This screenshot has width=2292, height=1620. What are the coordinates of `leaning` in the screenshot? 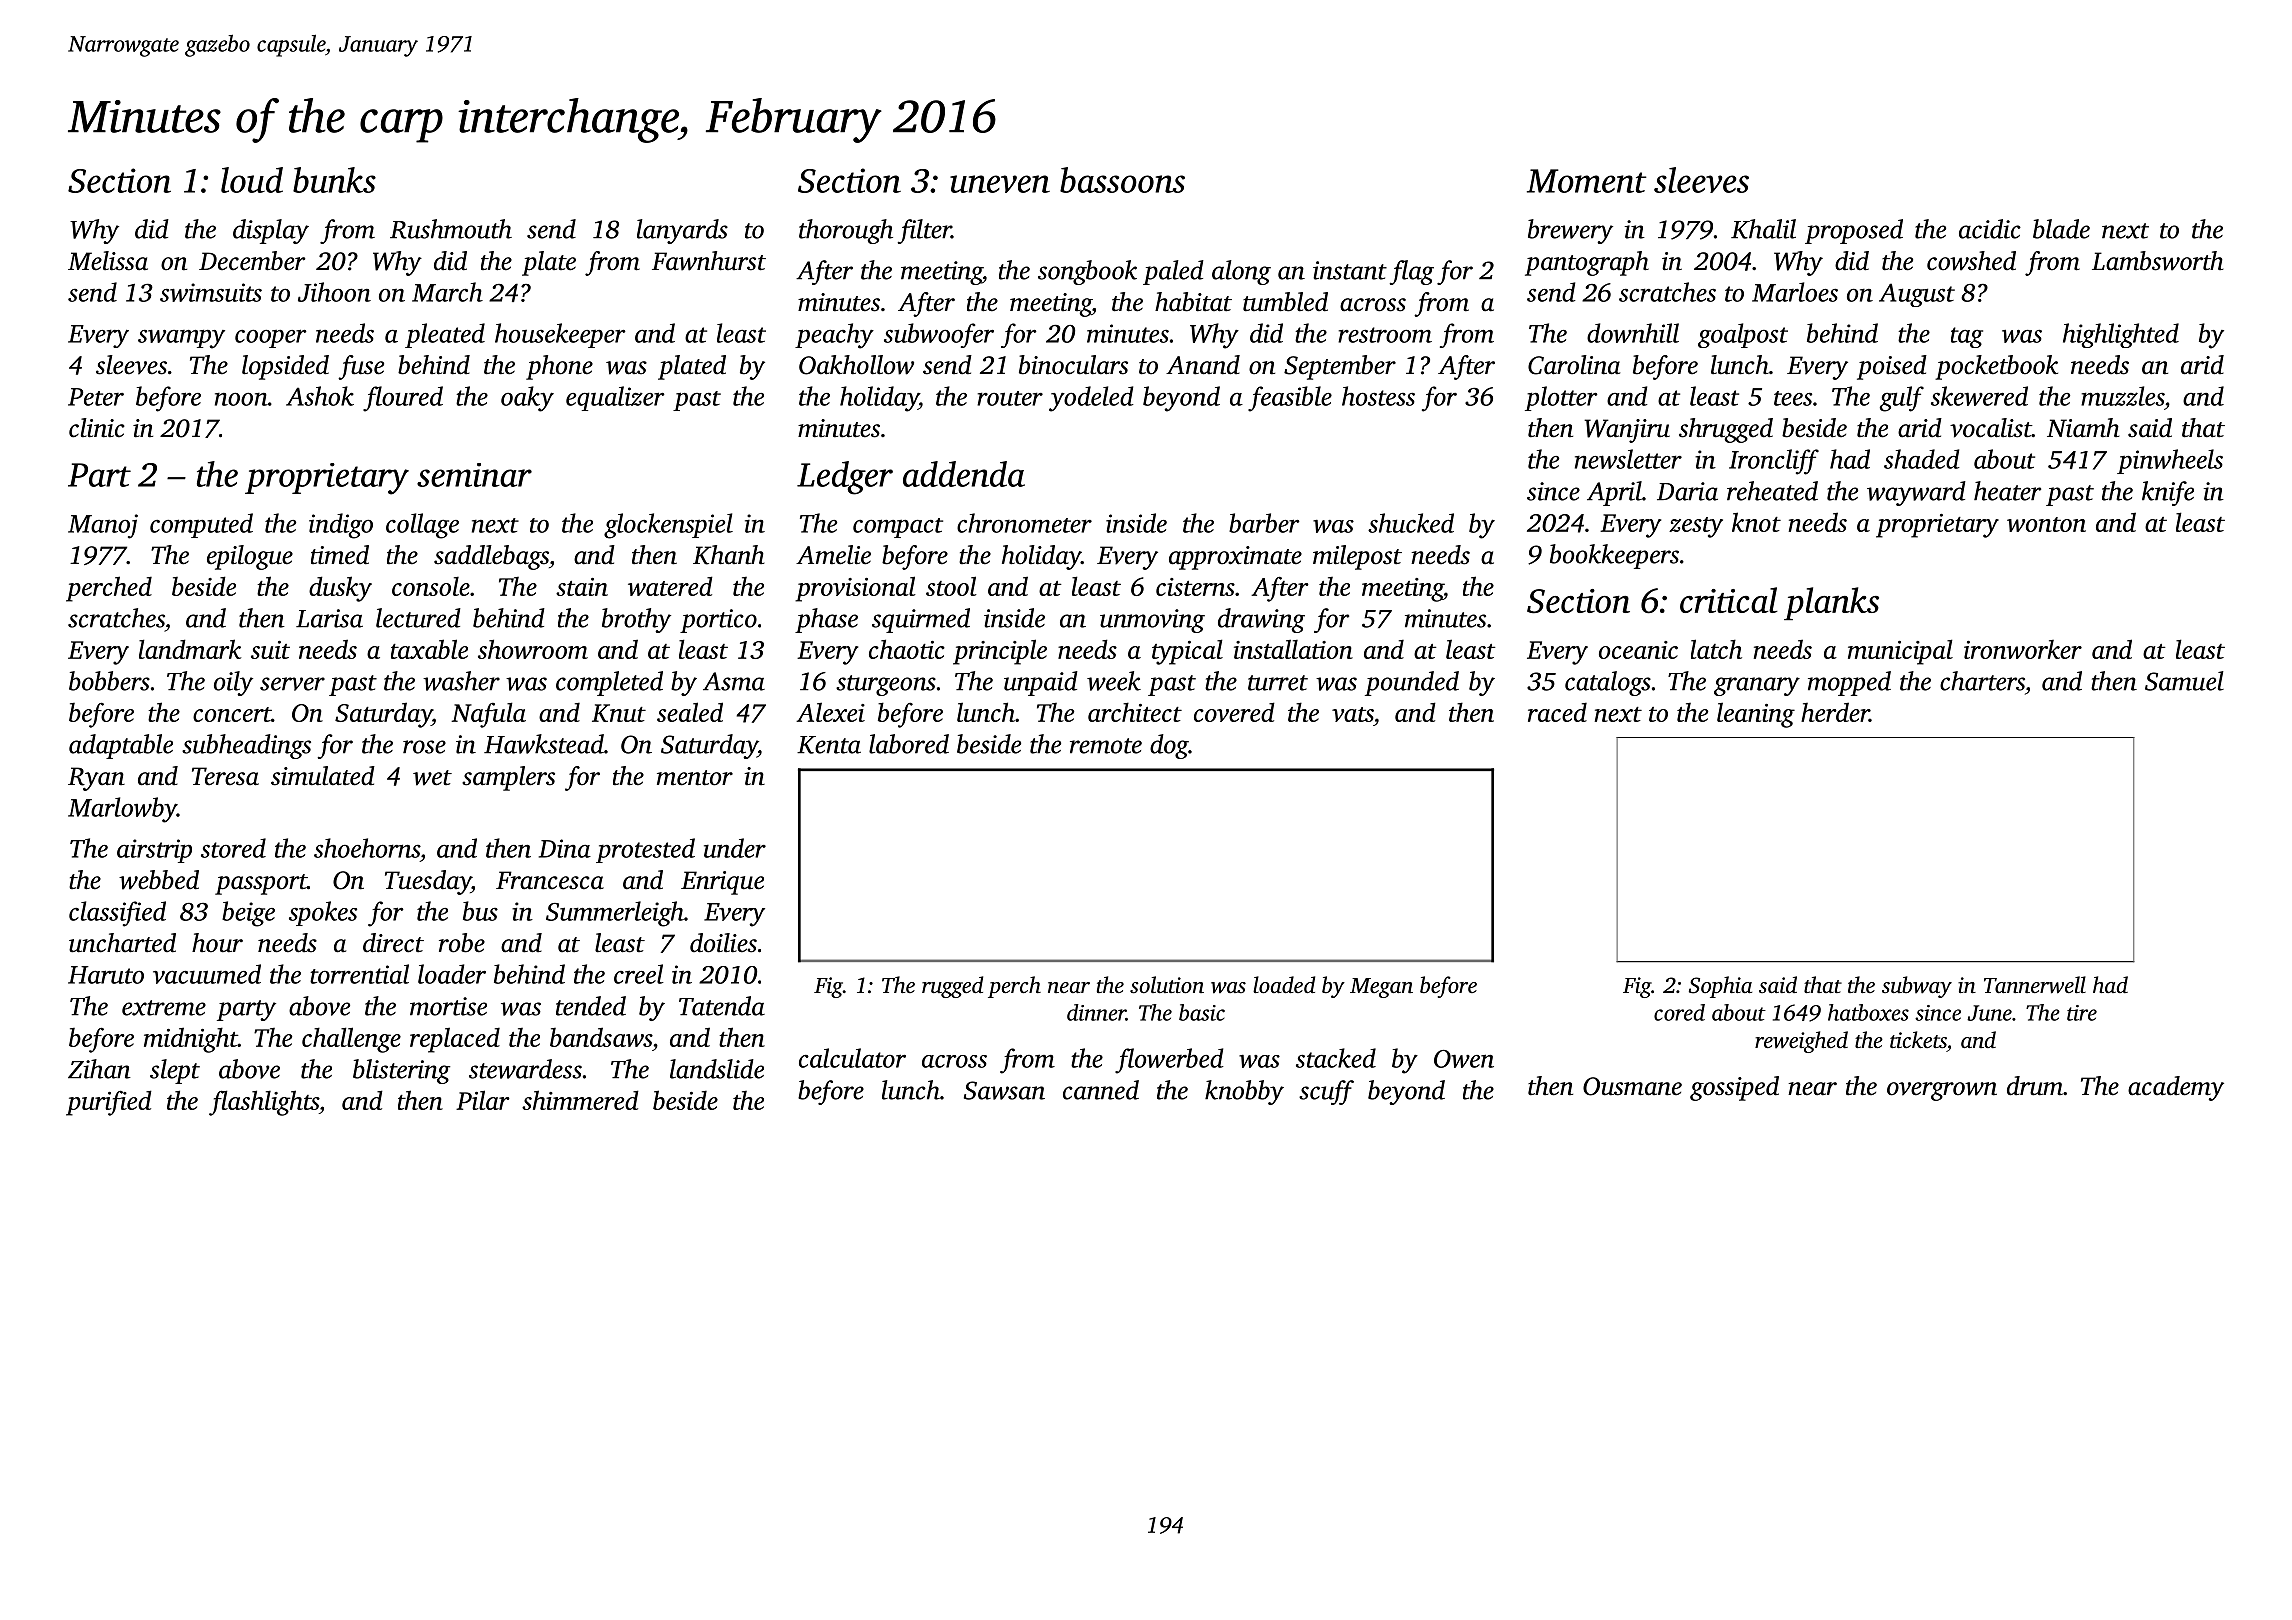 It's located at (1756, 715).
